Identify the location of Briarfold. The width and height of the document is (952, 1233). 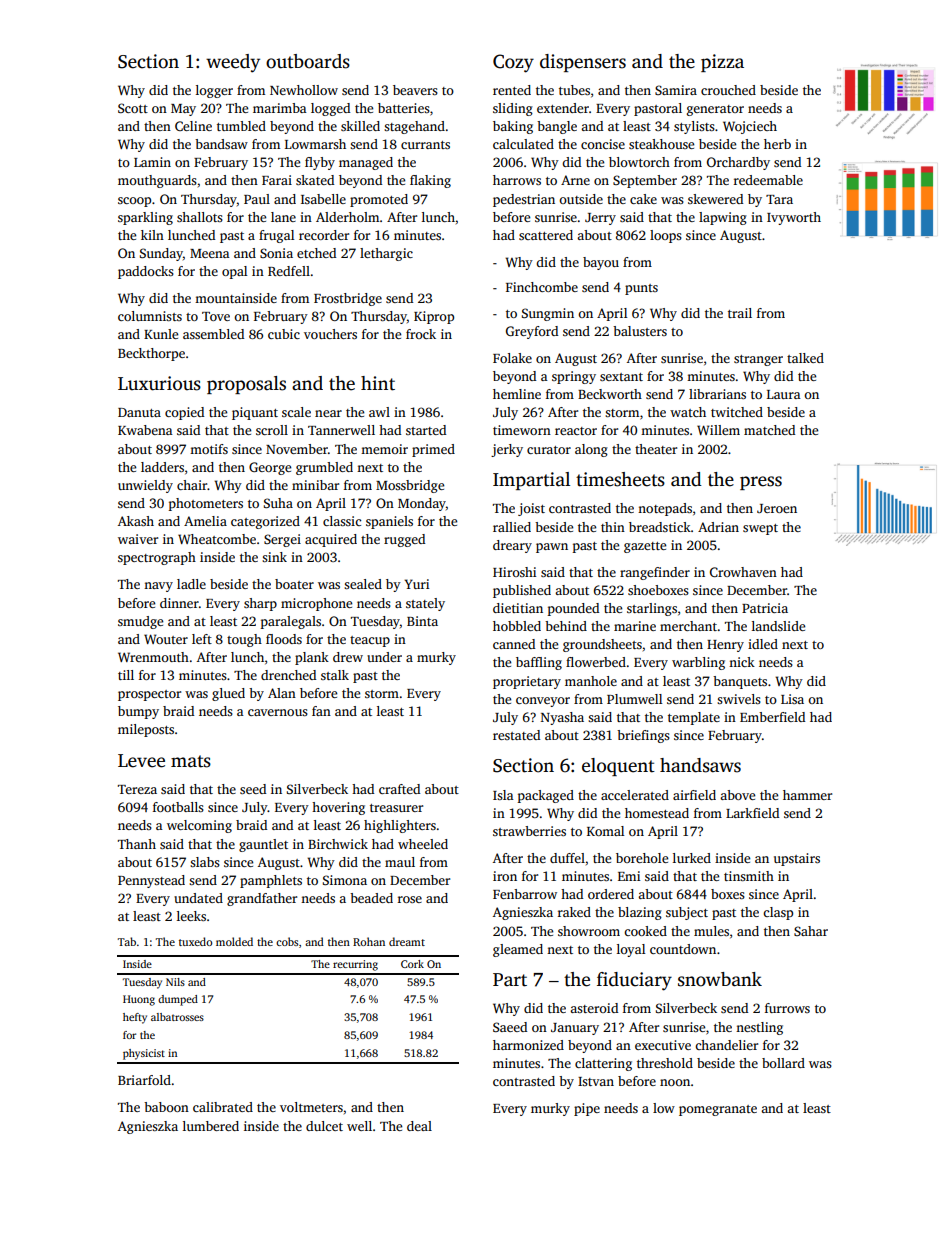
(144, 1080).
